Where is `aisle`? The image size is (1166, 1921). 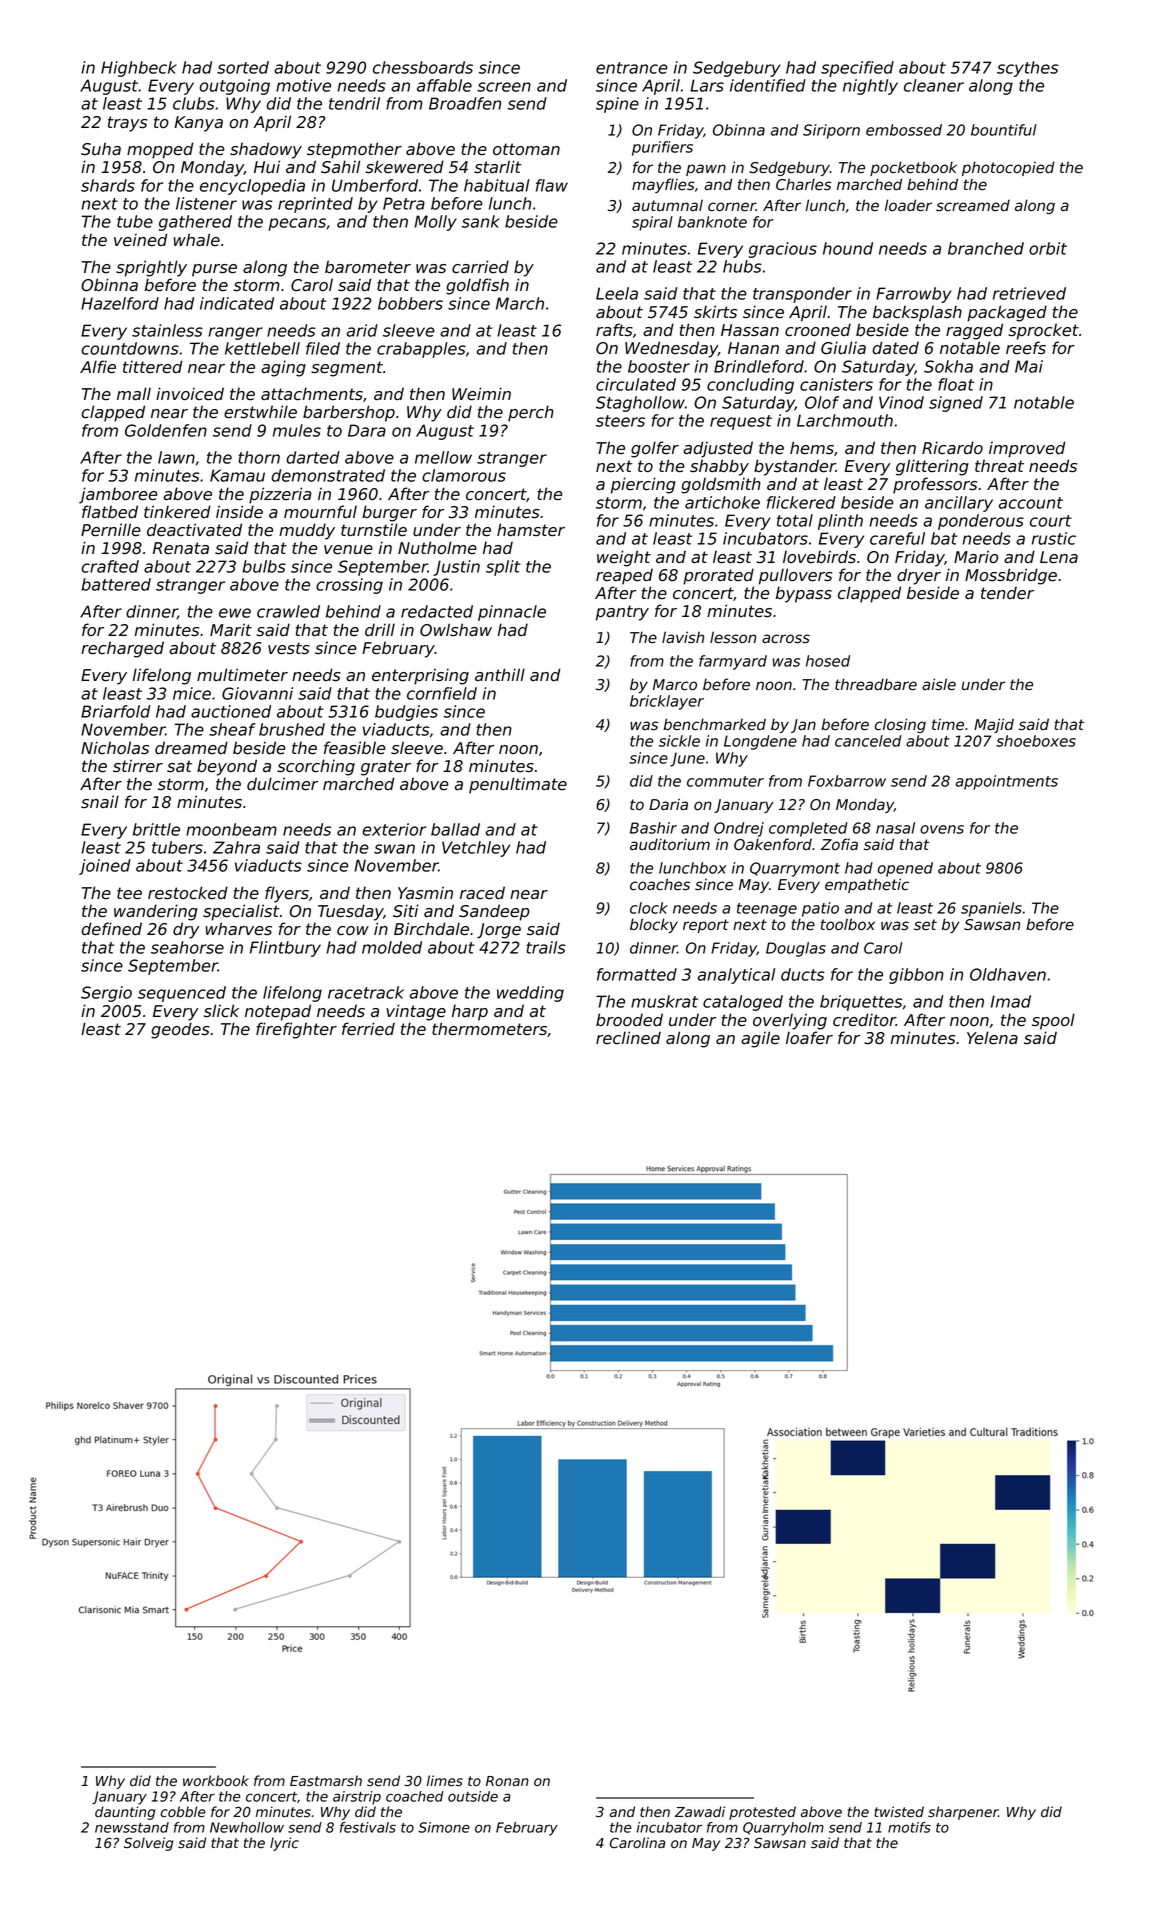
aisle is located at coordinates (939, 684).
